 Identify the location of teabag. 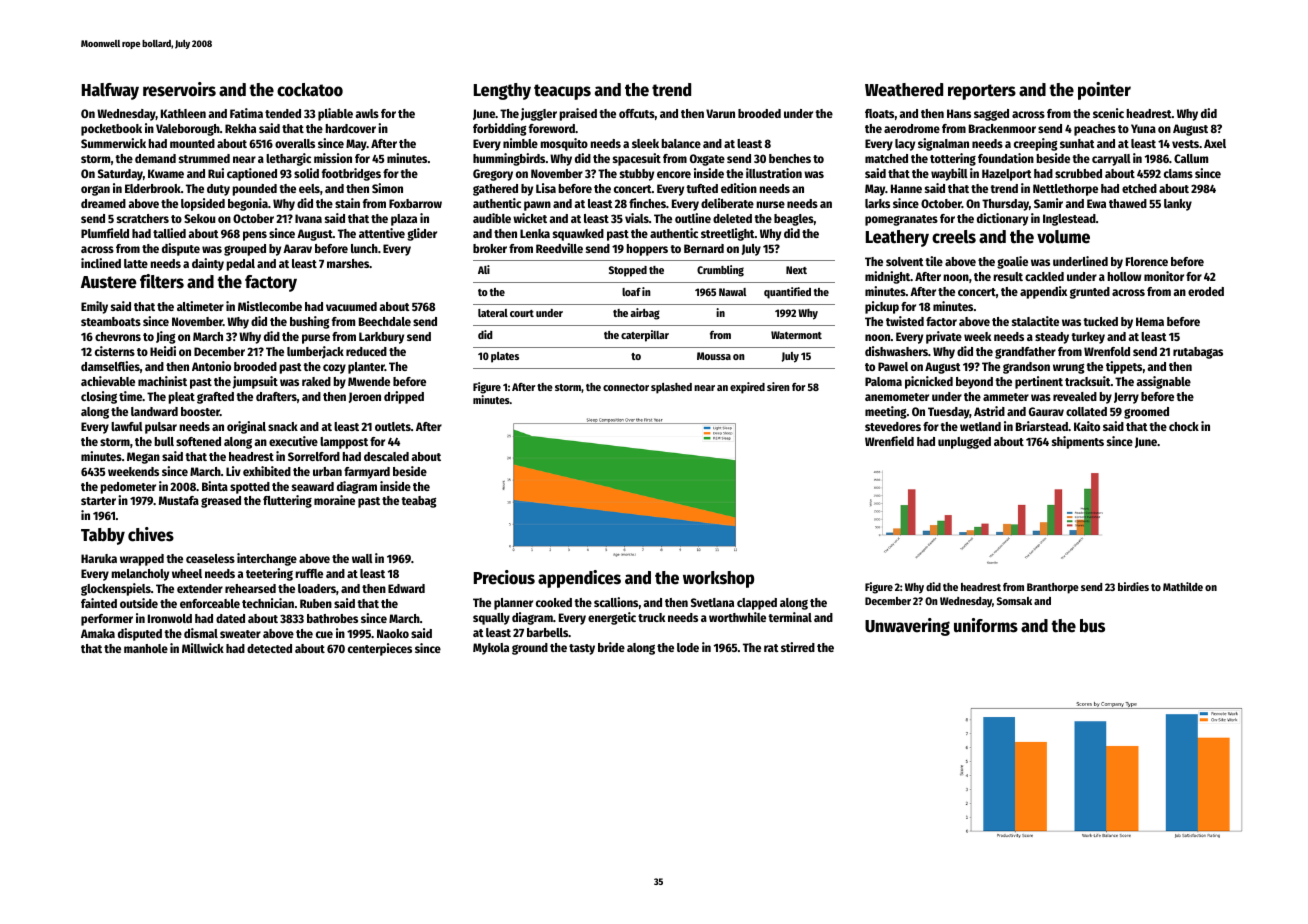
(419, 502).
